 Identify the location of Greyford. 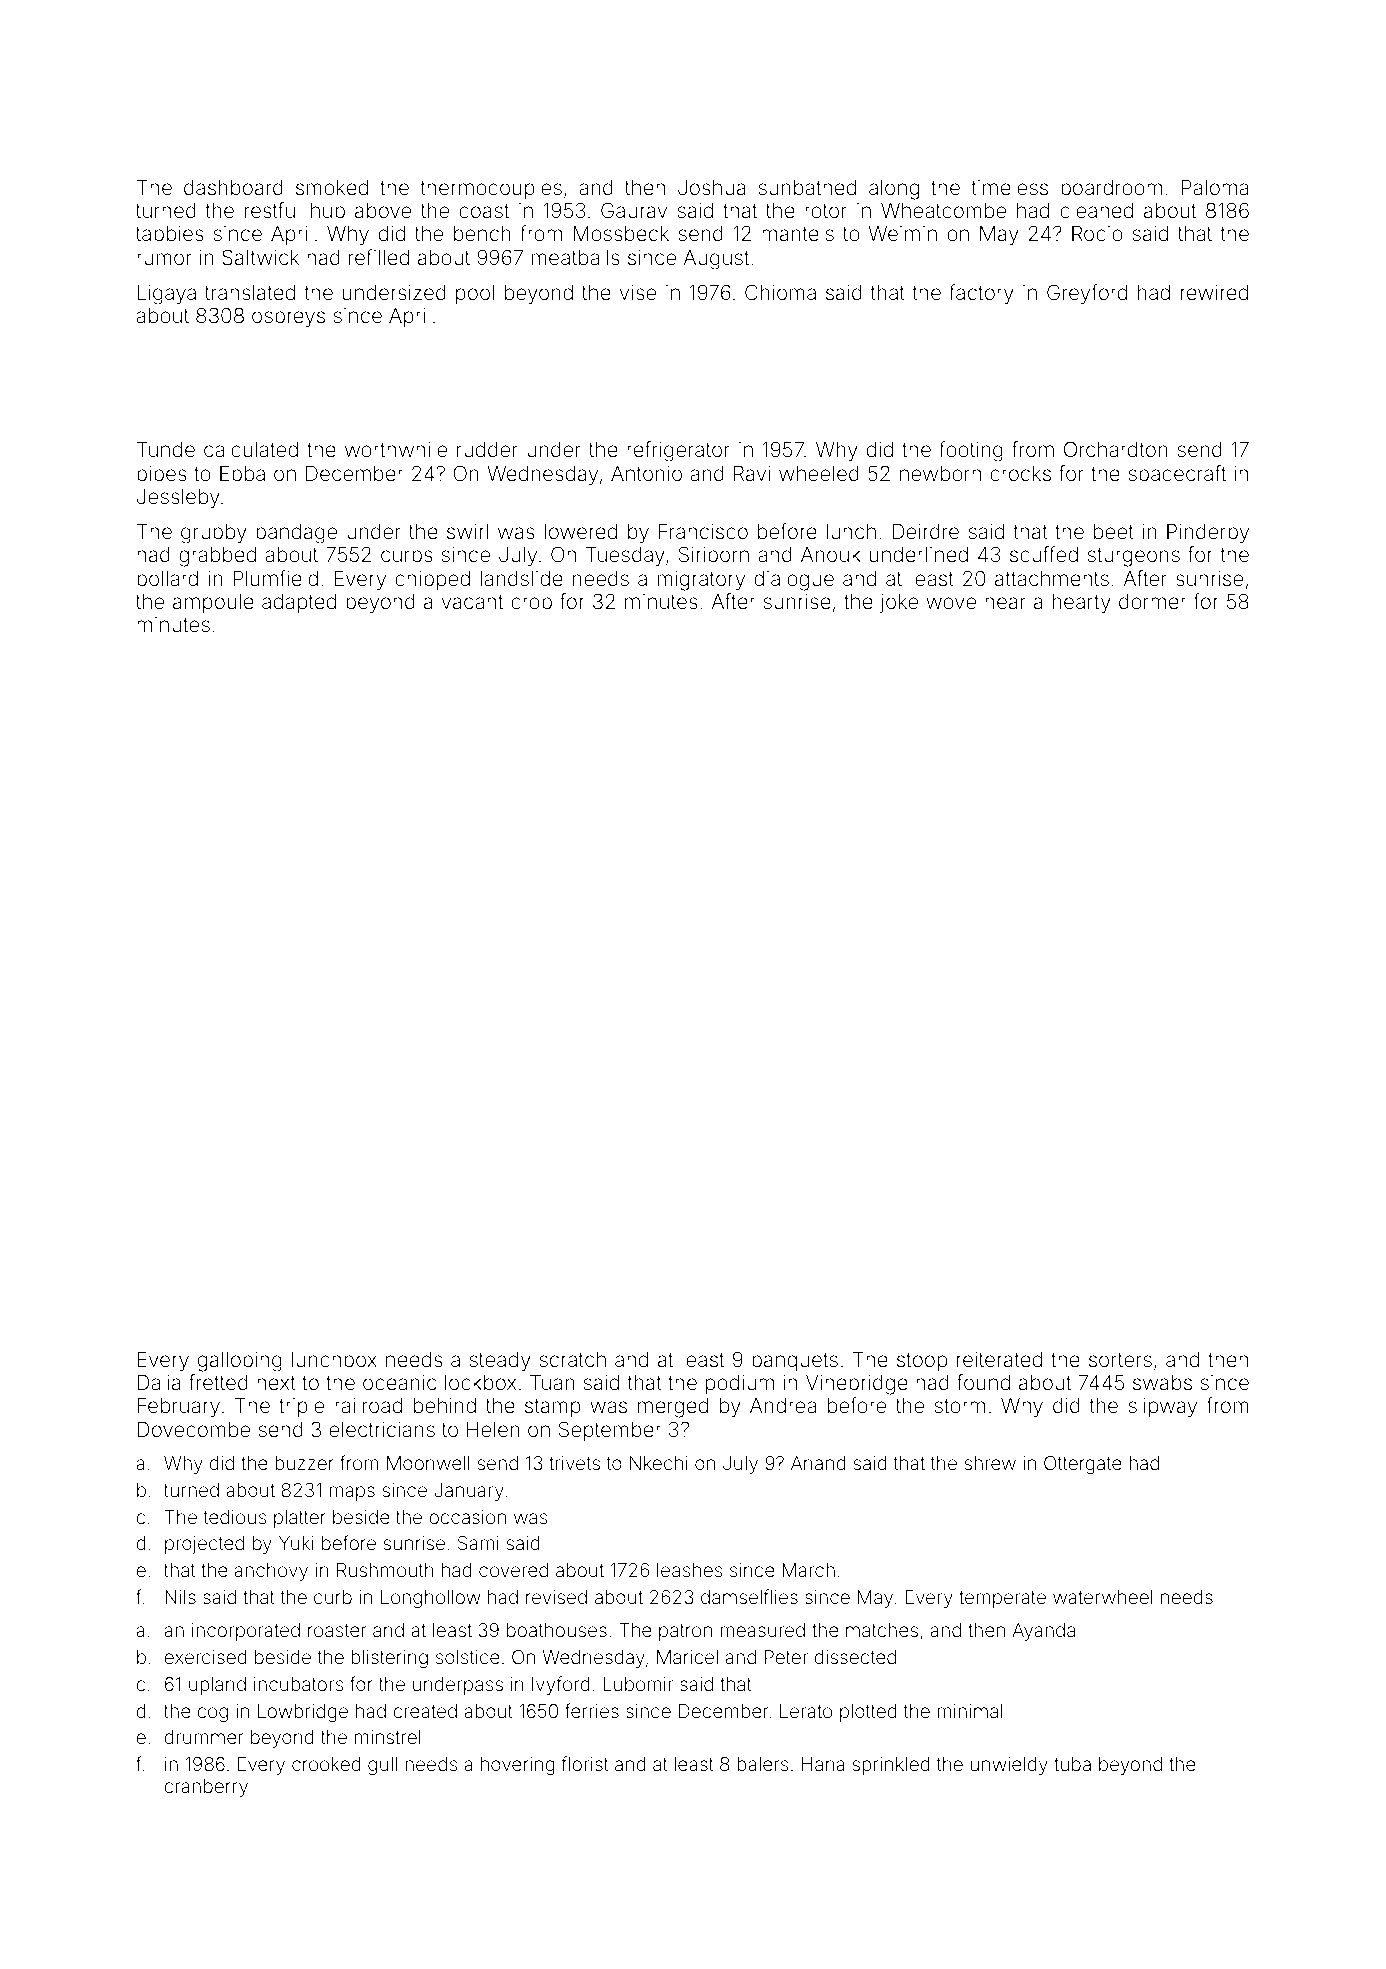
(1087, 294).
